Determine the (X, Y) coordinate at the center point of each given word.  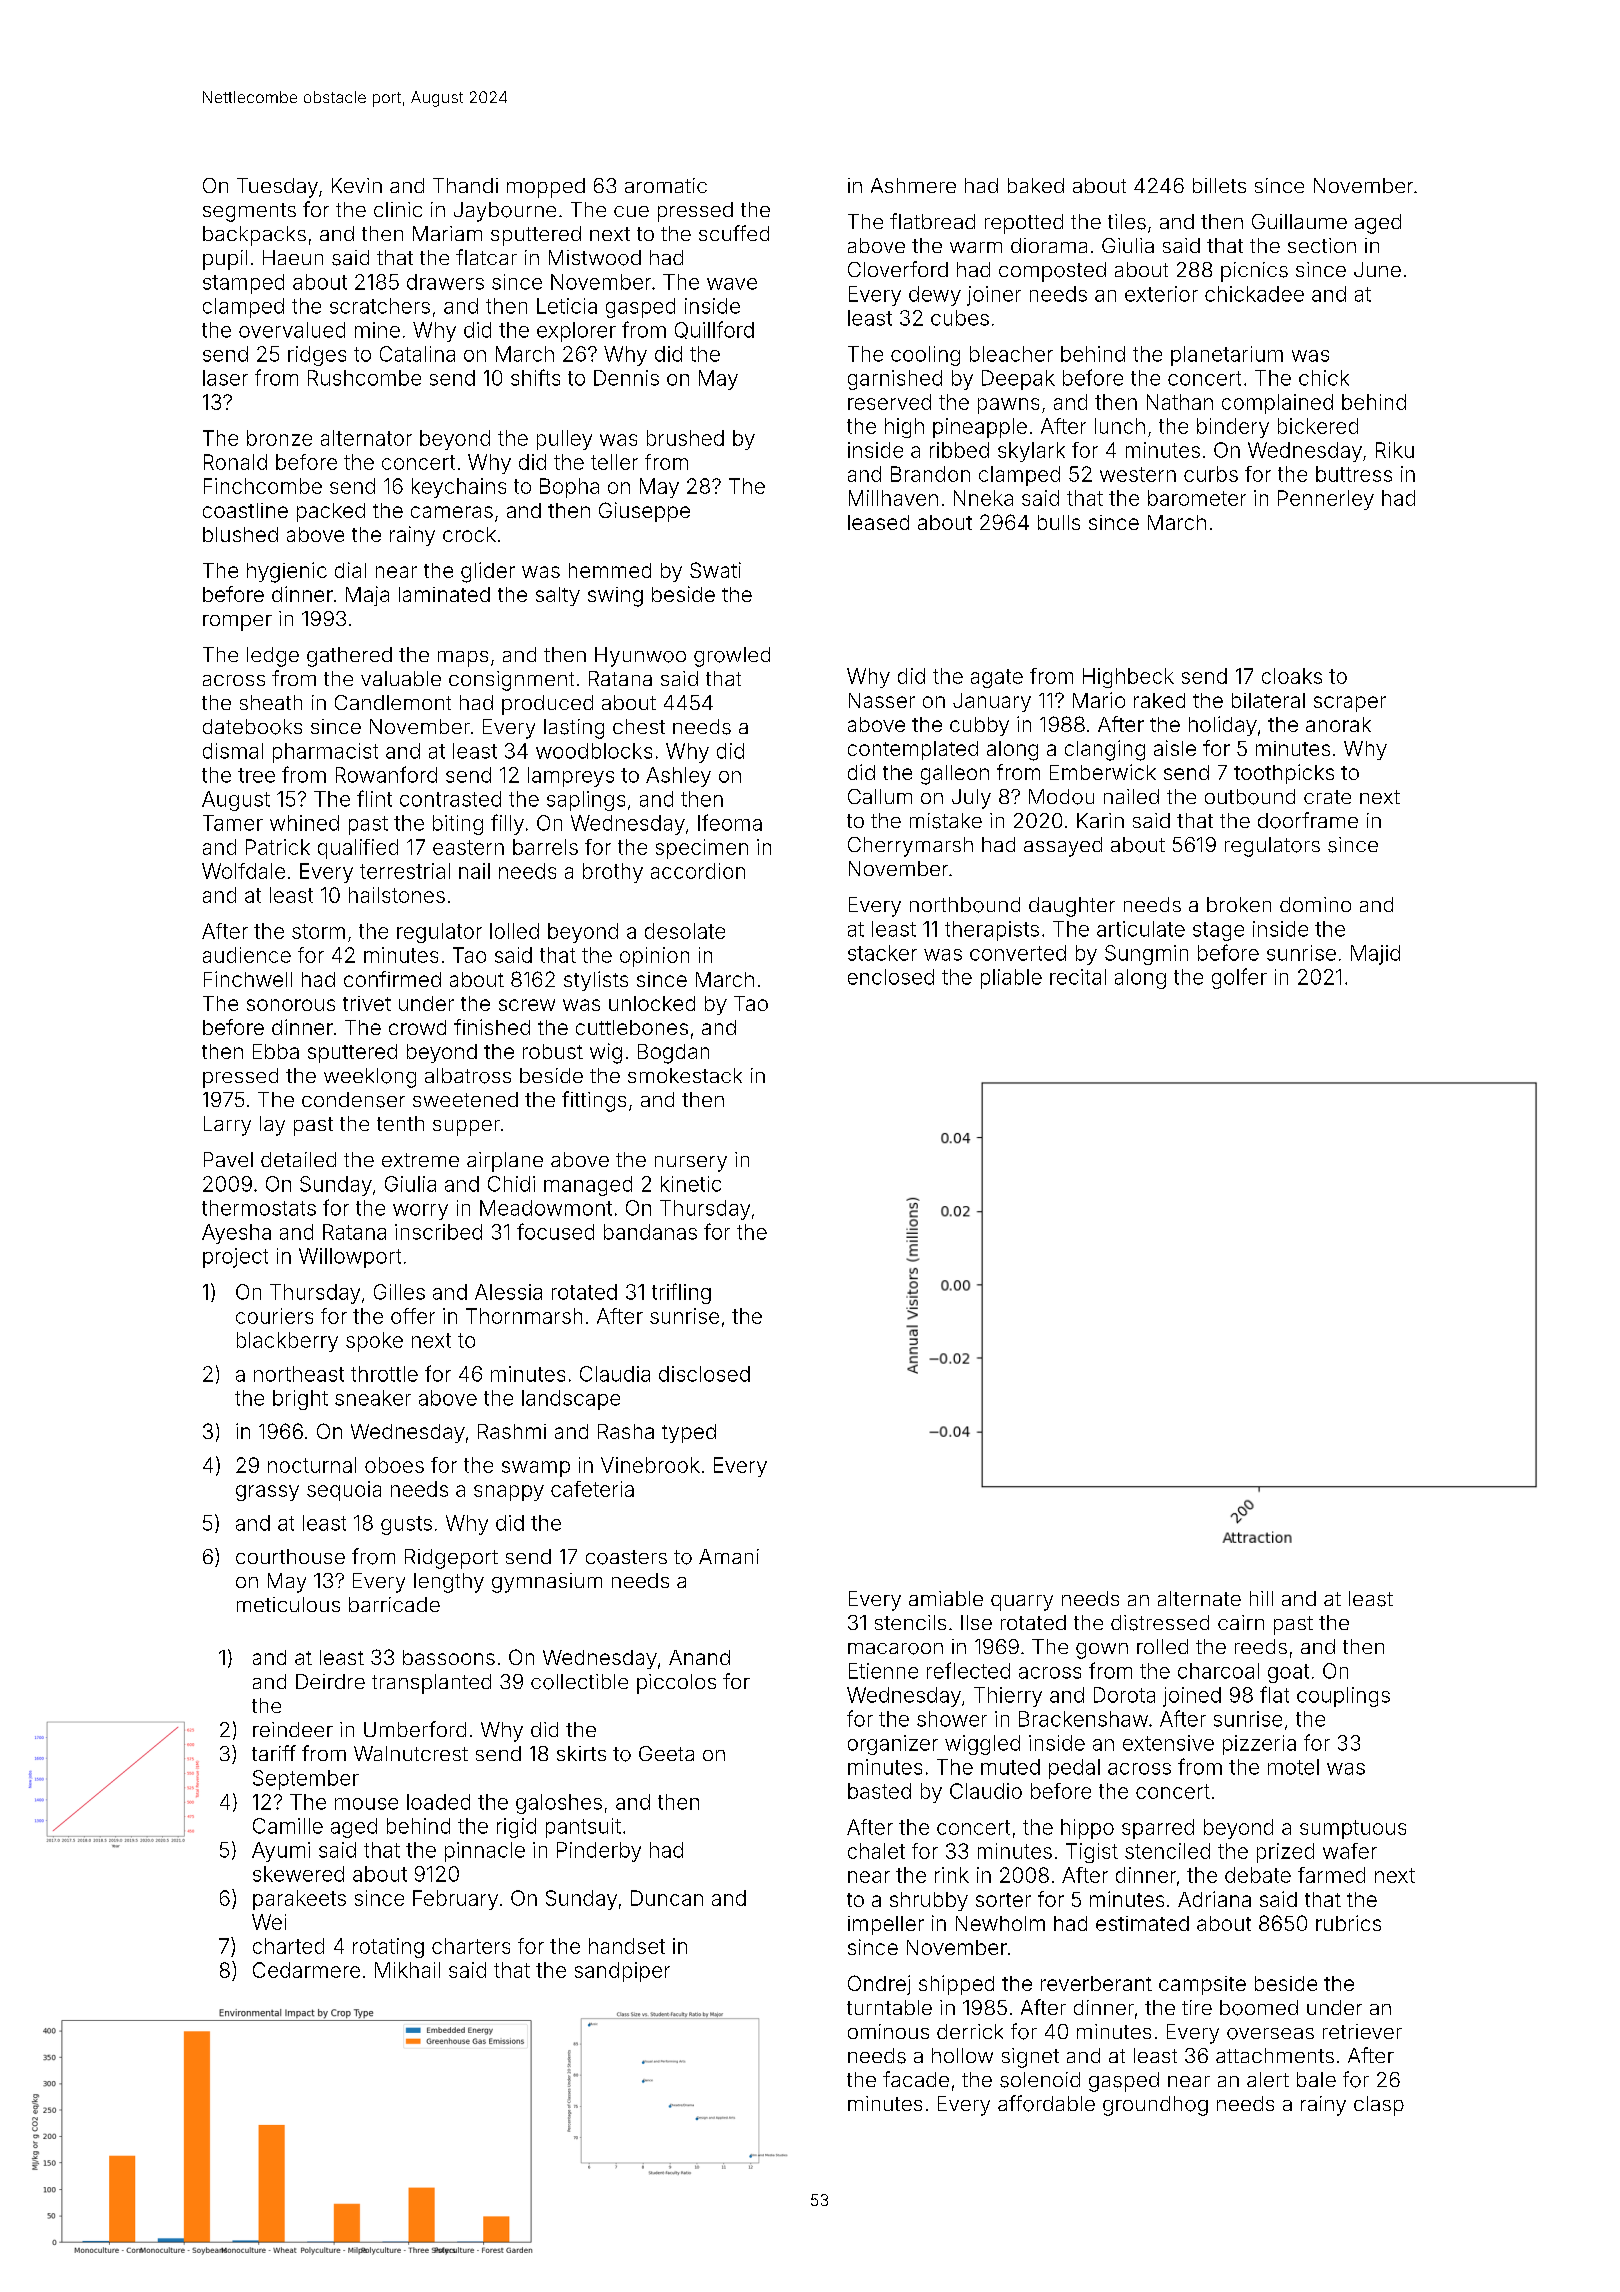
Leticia (567, 306)
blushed (240, 534)
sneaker (373, 1398)
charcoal (1218, 1671)
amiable (946, 1598)
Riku (1395, 450)
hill (1261, 1598)
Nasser (882, 700)
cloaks (1292, 676)
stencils (910, 1622)
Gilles (399, 1292)
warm (976, 247)
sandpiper (622, 1972)
